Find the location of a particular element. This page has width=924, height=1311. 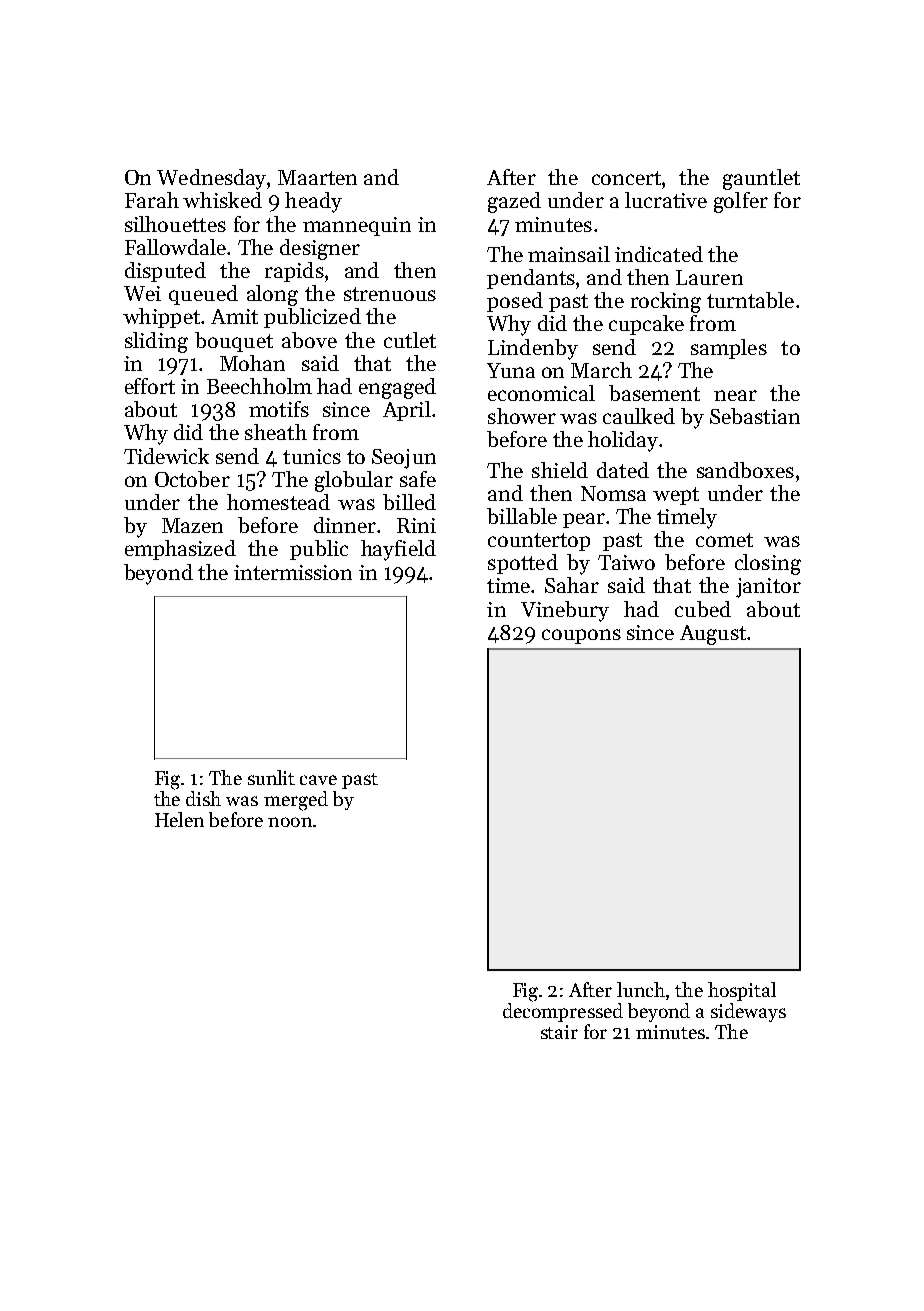

wept is located at coordinates (676, 496).
